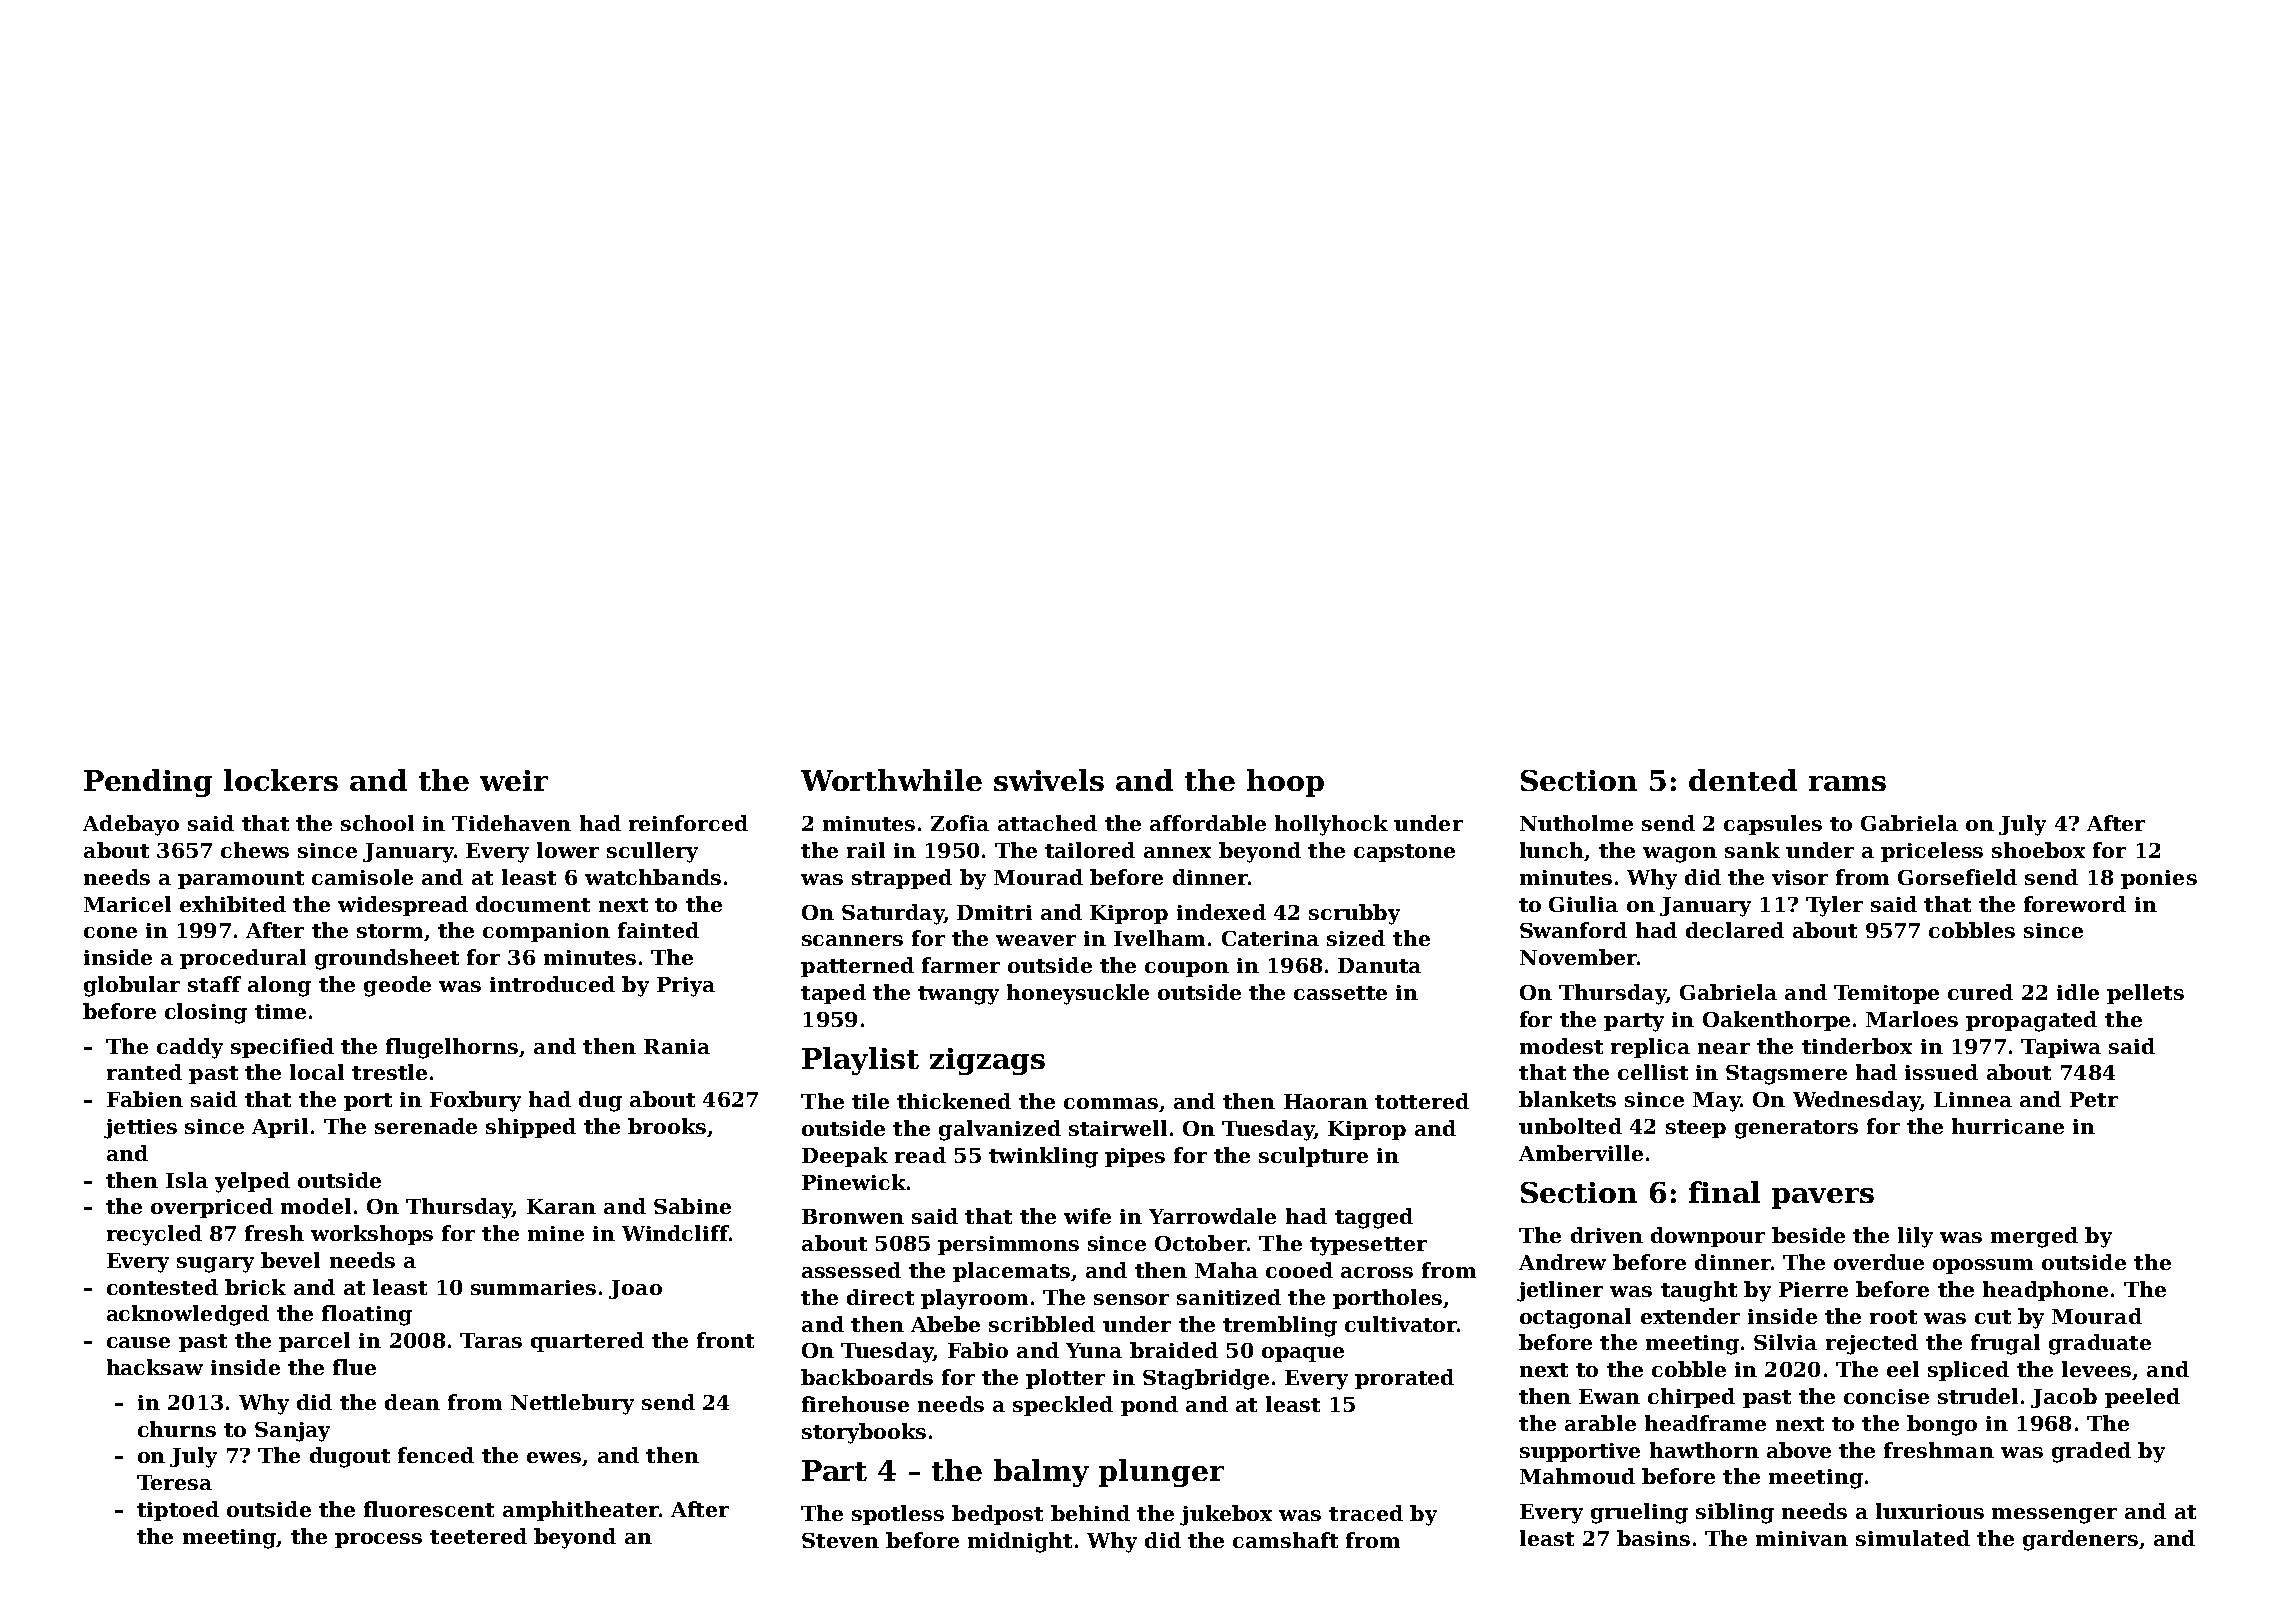  Describe the element at coordinates (212, 1208) in the screenshot. I see `overpriced` at that location.
